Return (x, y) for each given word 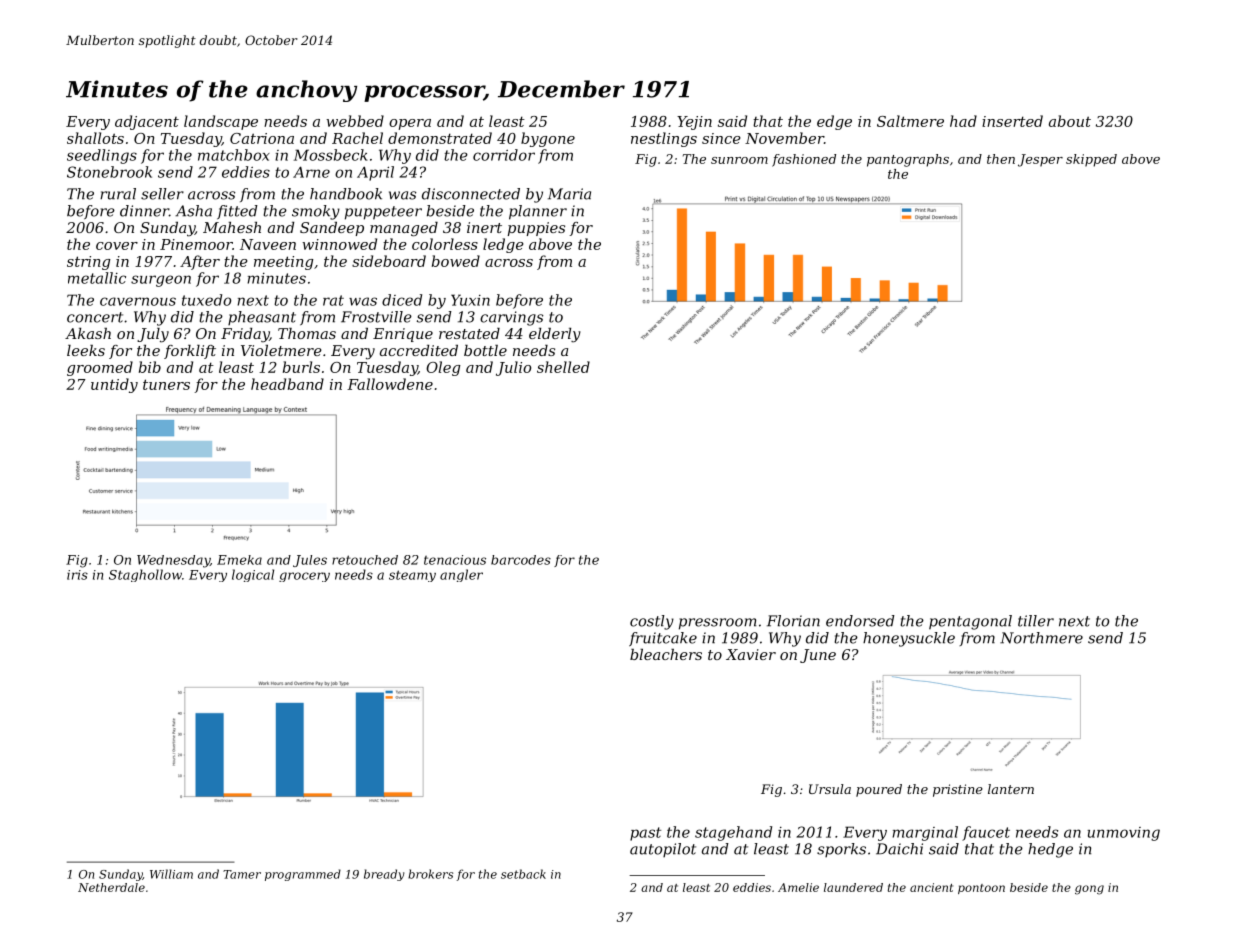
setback (523, 874)
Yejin (694, 123)
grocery (304, 577)
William (171, 874)
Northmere (1041, 638)
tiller (1036, 621)
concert (95, 317)
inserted (1012, 121)
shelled (563, 367)
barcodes (521, 560)
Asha (193, 211)
